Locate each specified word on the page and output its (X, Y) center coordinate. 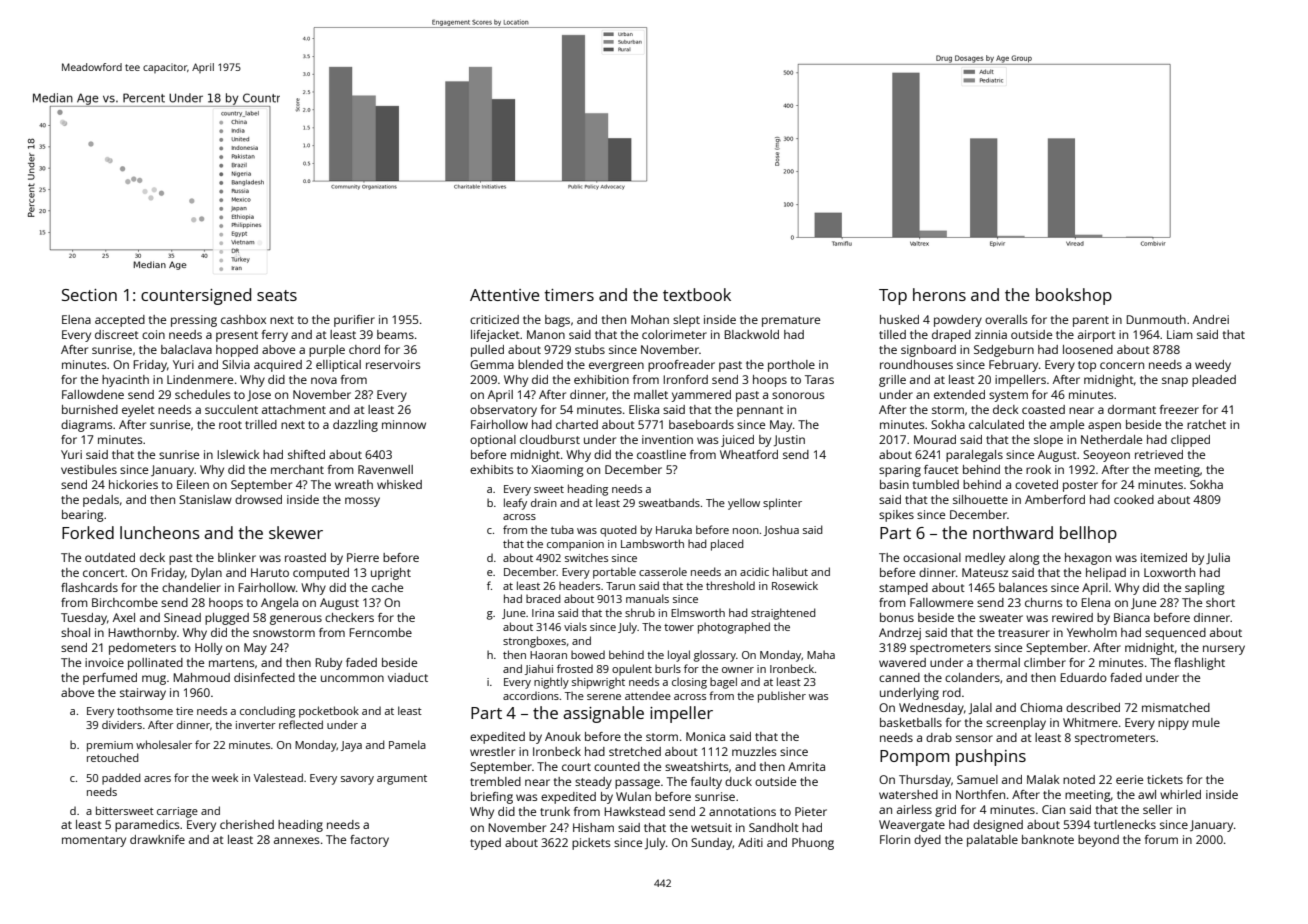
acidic (754, 571)
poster (1080, 486)
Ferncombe (380, 632)
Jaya (351, 746)
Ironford (685, 379)
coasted (1043, 409)
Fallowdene (93, 394)
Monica (705, 736)
